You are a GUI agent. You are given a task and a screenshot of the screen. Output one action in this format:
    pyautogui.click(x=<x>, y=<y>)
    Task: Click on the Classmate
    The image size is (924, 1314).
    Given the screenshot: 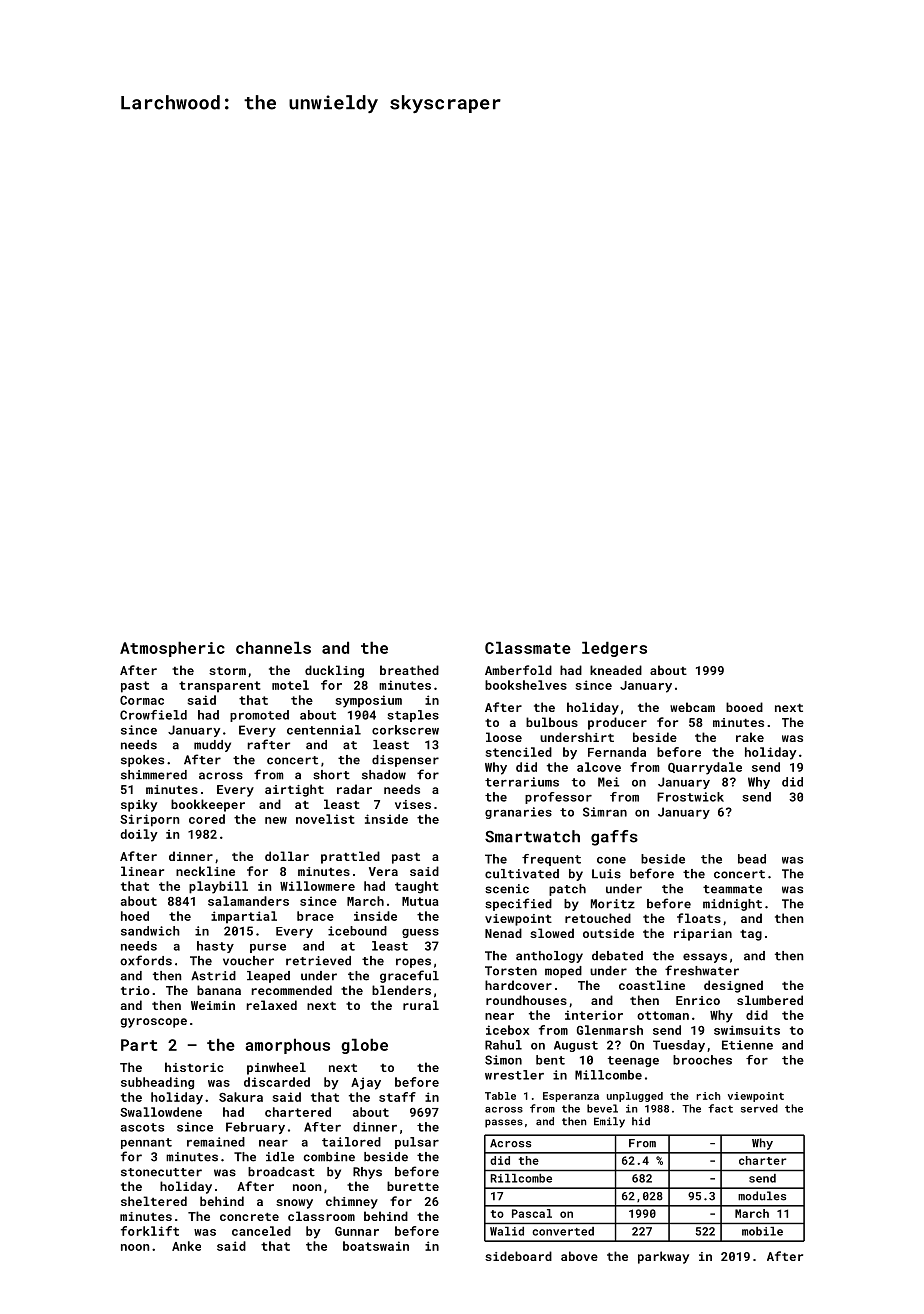 What is the action you would take?
    pyautogui.click(x=528, y=647)
